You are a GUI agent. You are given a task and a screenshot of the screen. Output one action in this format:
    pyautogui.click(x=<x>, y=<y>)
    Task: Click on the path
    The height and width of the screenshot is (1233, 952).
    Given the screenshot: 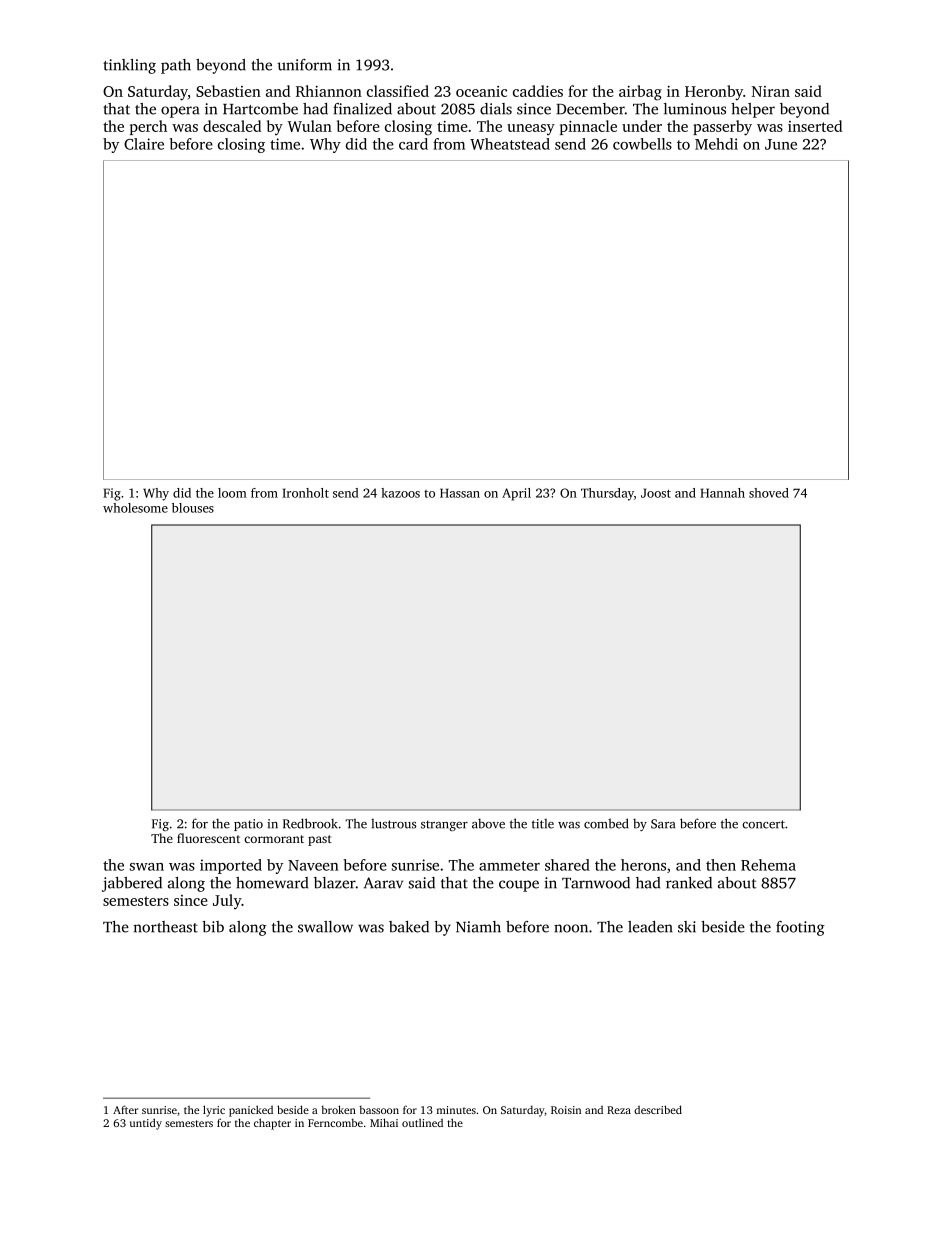 What is the action you would take?
    pyautogui.click(x=176, y=66)
